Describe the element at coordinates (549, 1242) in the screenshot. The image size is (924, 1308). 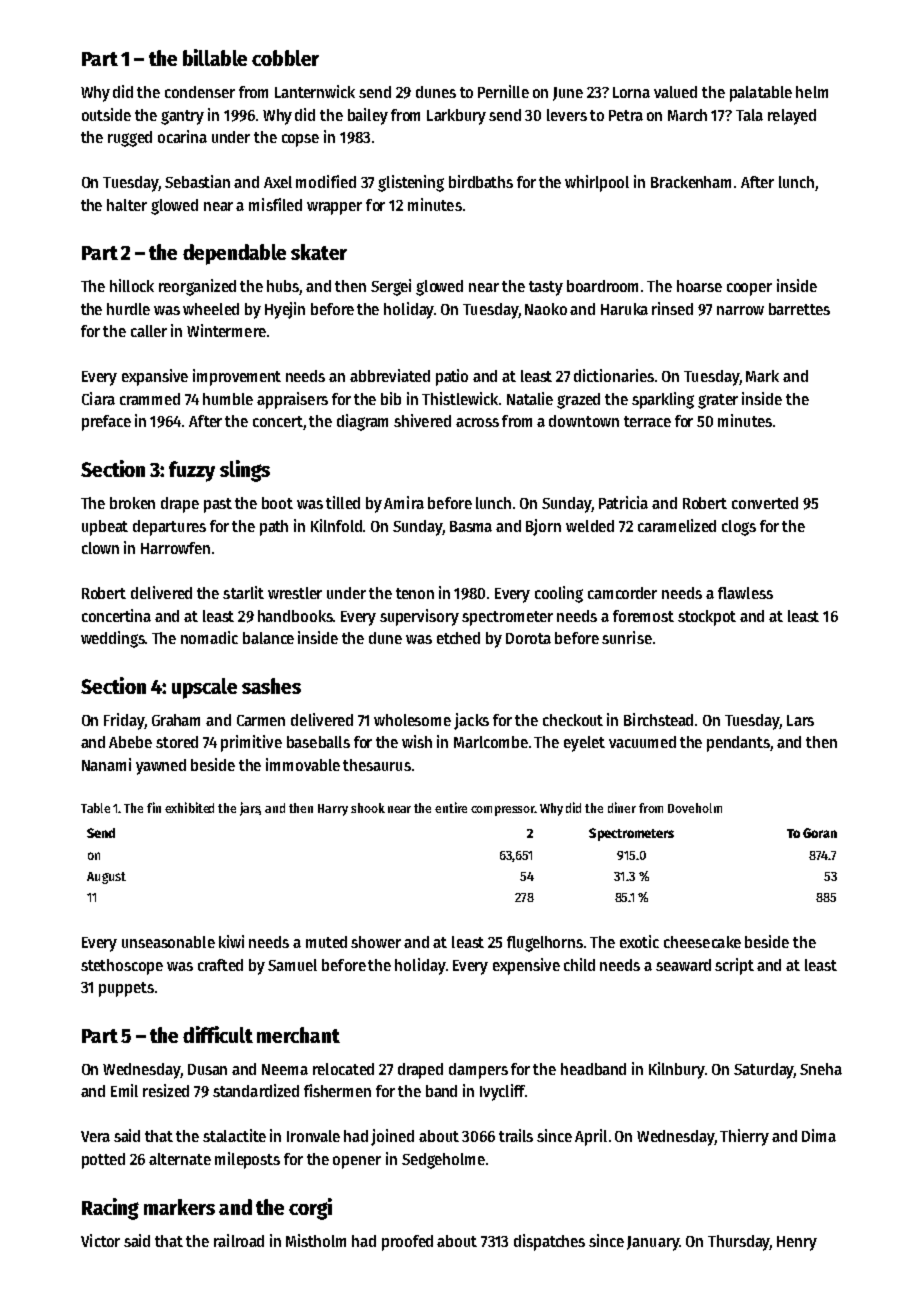
I see `dispatches` at that location.
